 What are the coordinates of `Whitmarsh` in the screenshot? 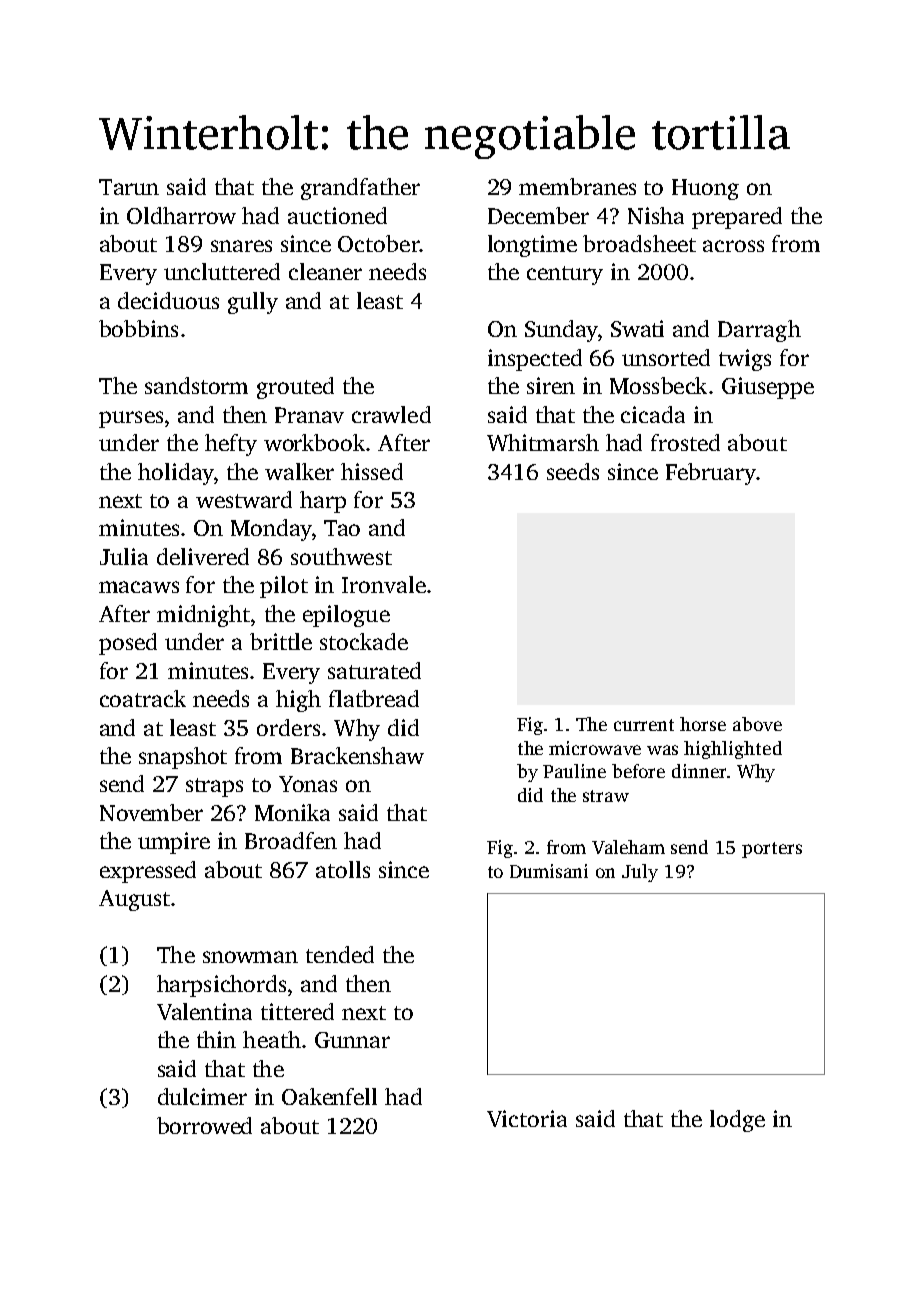 It's located at (543, 442).
